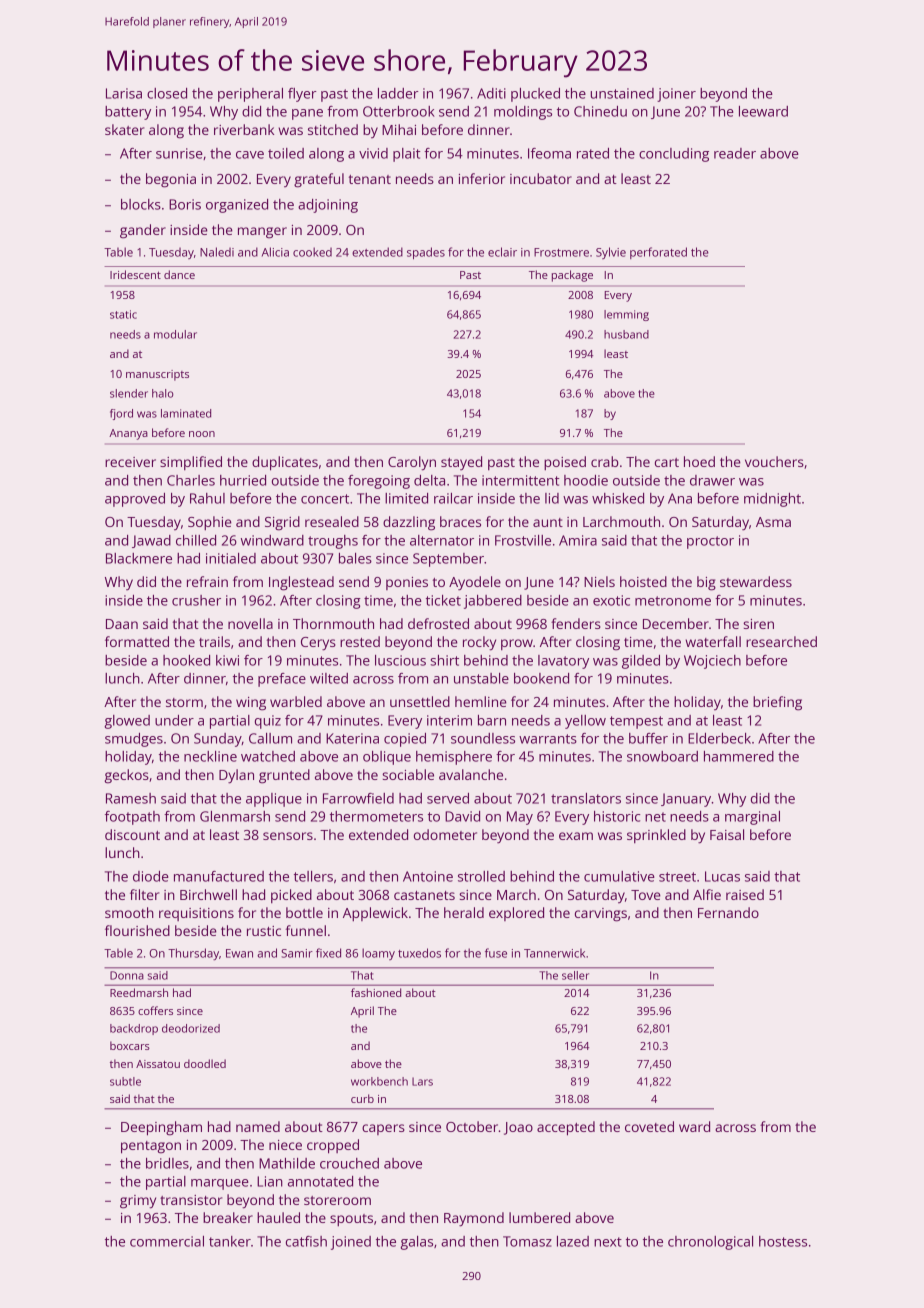 The height and width of the page is (1308, 924). Describe the element at coordinates (124, 93) in the page. I see `Larisa` at that location.
